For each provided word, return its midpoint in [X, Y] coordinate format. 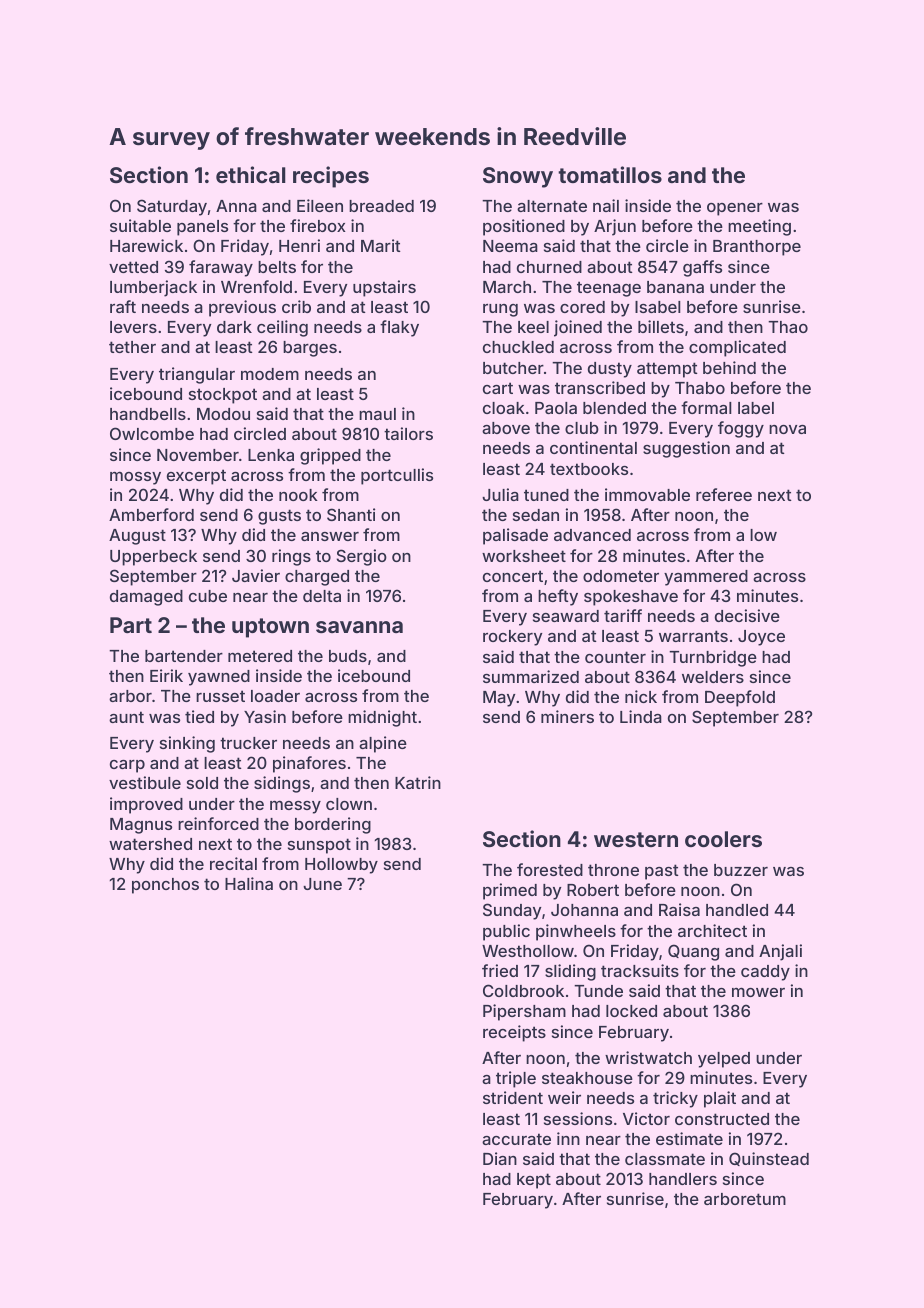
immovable [647, 494]
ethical [251, 174]
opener [735, 209]
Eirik [166, 675]
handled [737, 910]
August [137, 537]
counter [615, 657]
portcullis [397, 476]
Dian [500, 1158]
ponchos [165, 886]
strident [513, 1097]
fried [500, 970]
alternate [552, 206]
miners [567, 716]
